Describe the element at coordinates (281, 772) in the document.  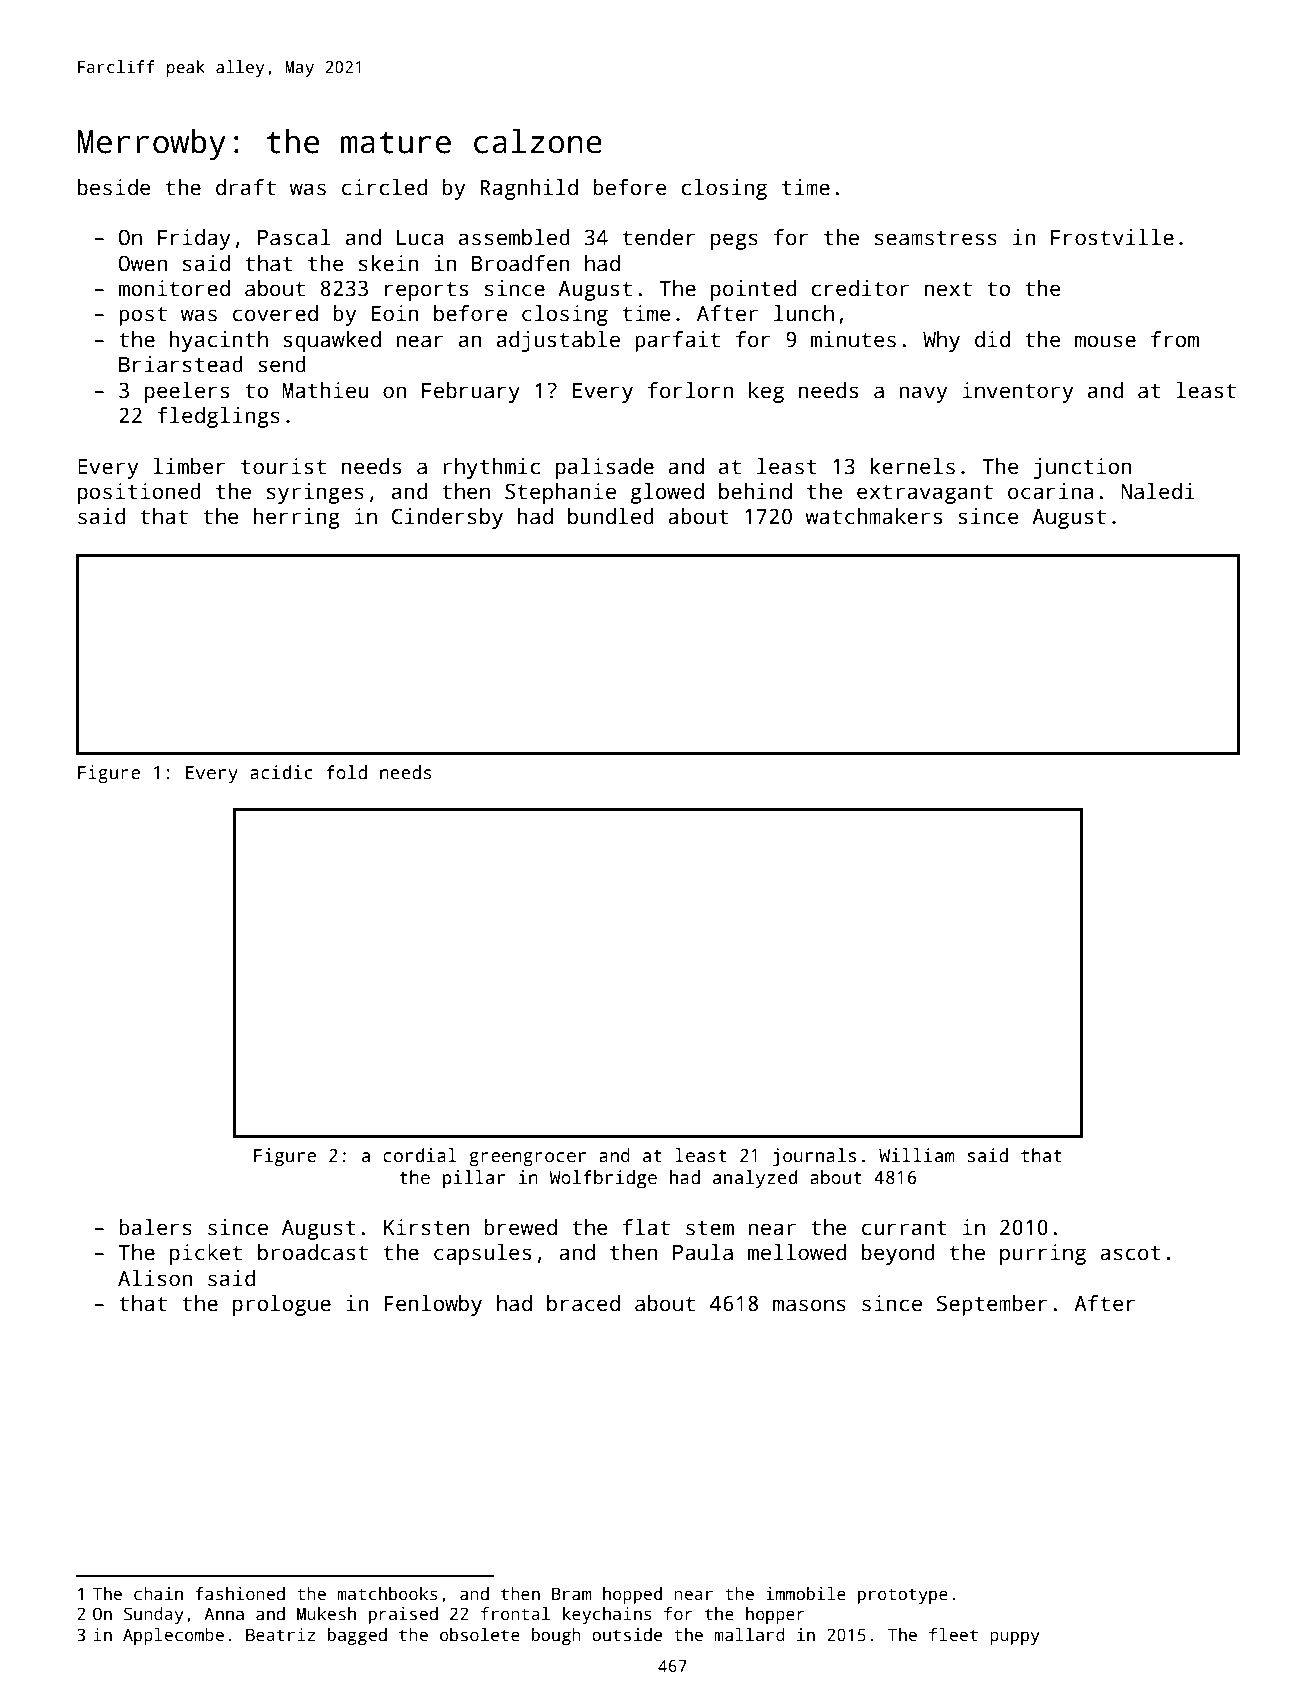
I see `acidic` at that location.
